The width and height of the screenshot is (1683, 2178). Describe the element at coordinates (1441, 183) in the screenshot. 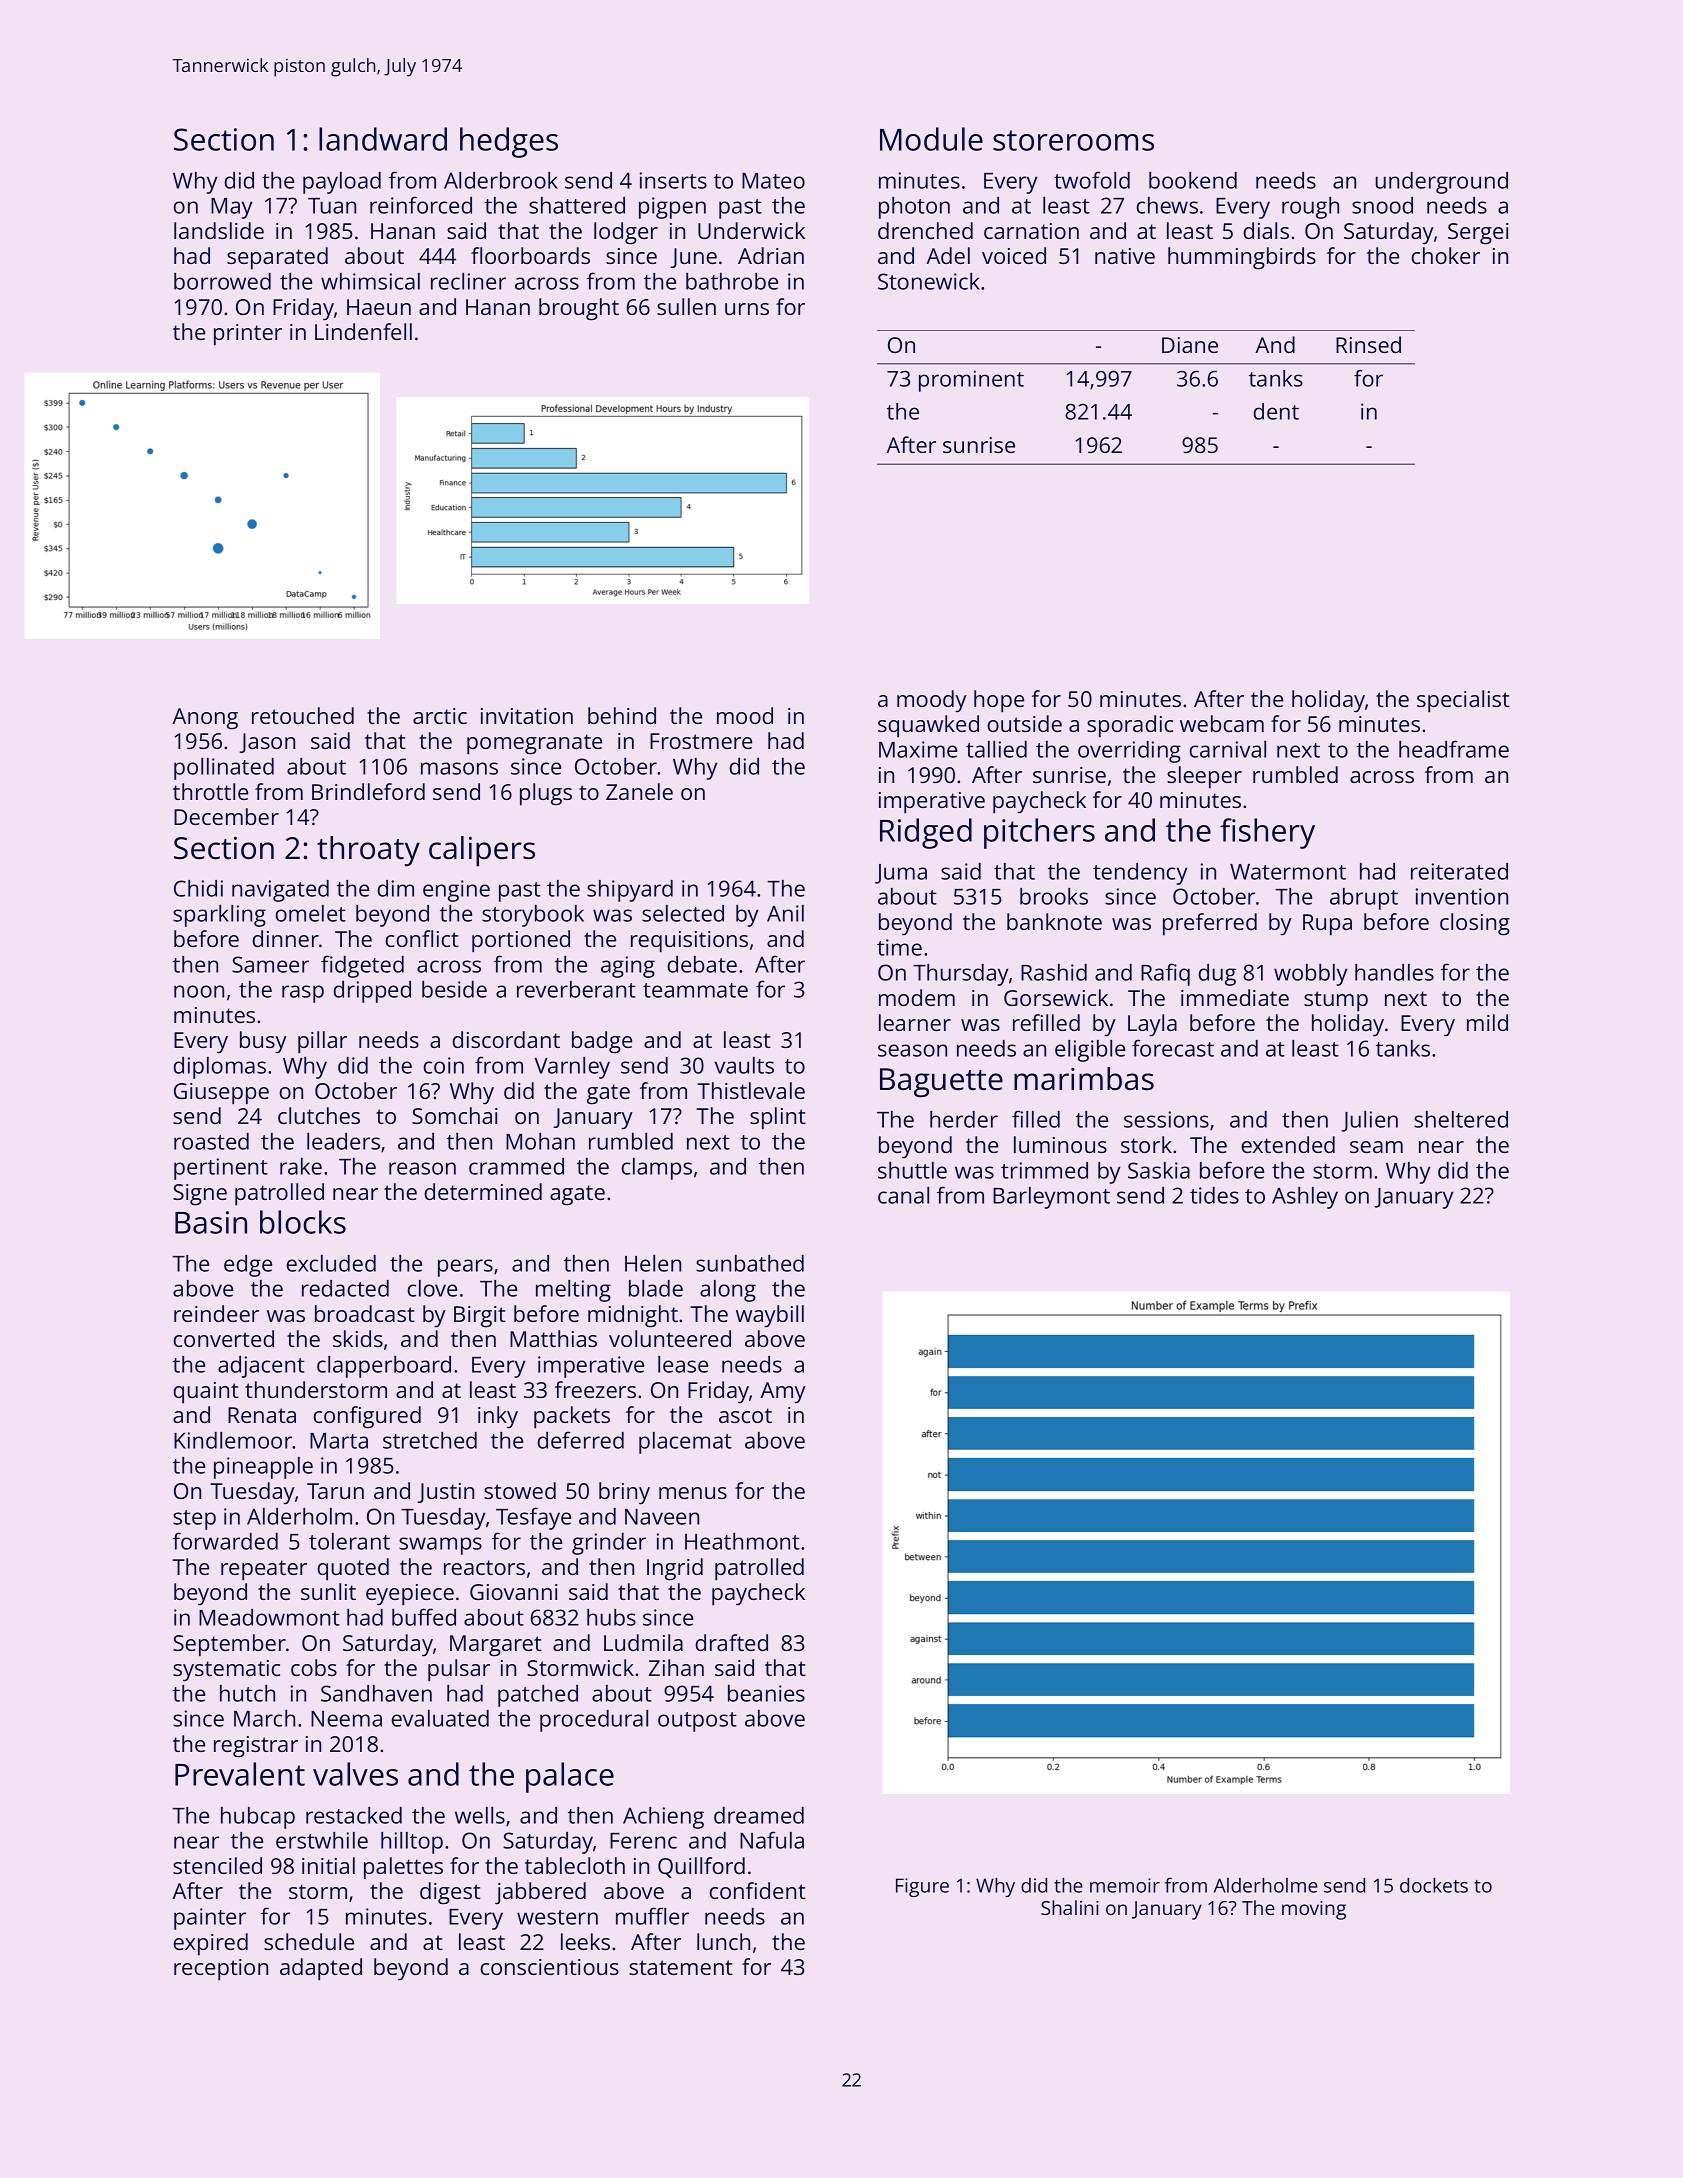

I see `underground` at that location.
